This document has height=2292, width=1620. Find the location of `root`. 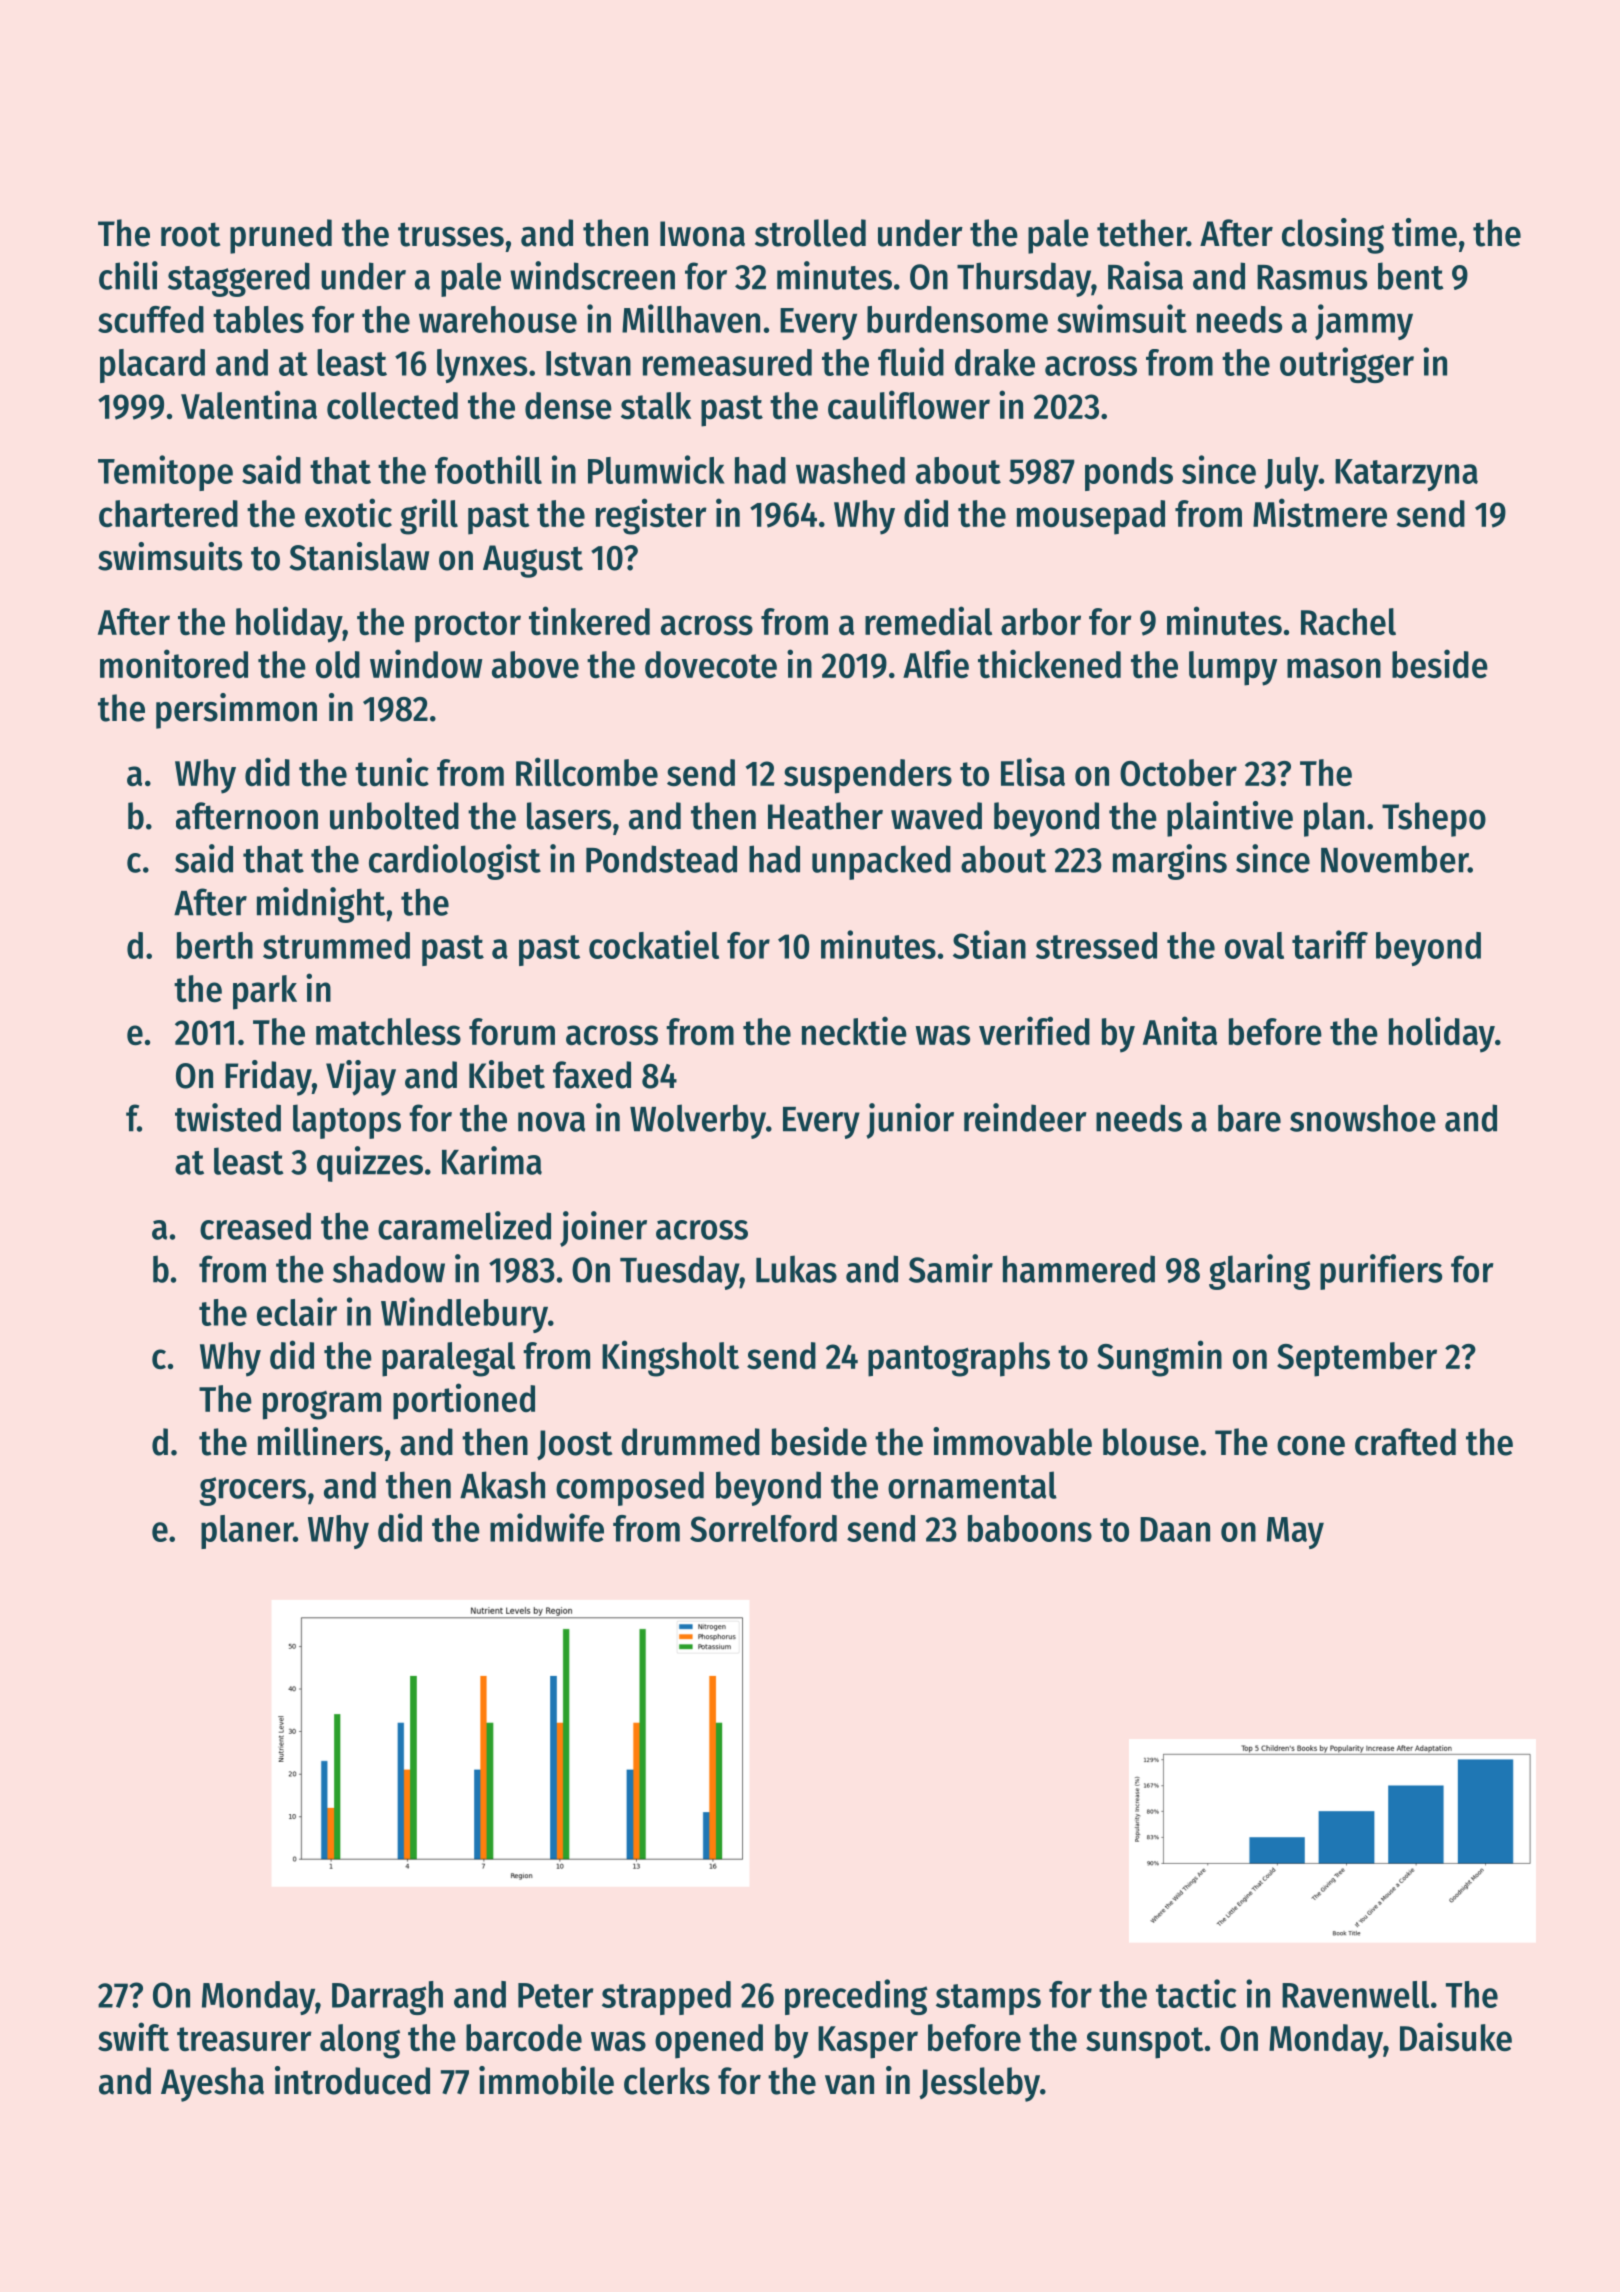

root is located at coordinates (190, 234).
